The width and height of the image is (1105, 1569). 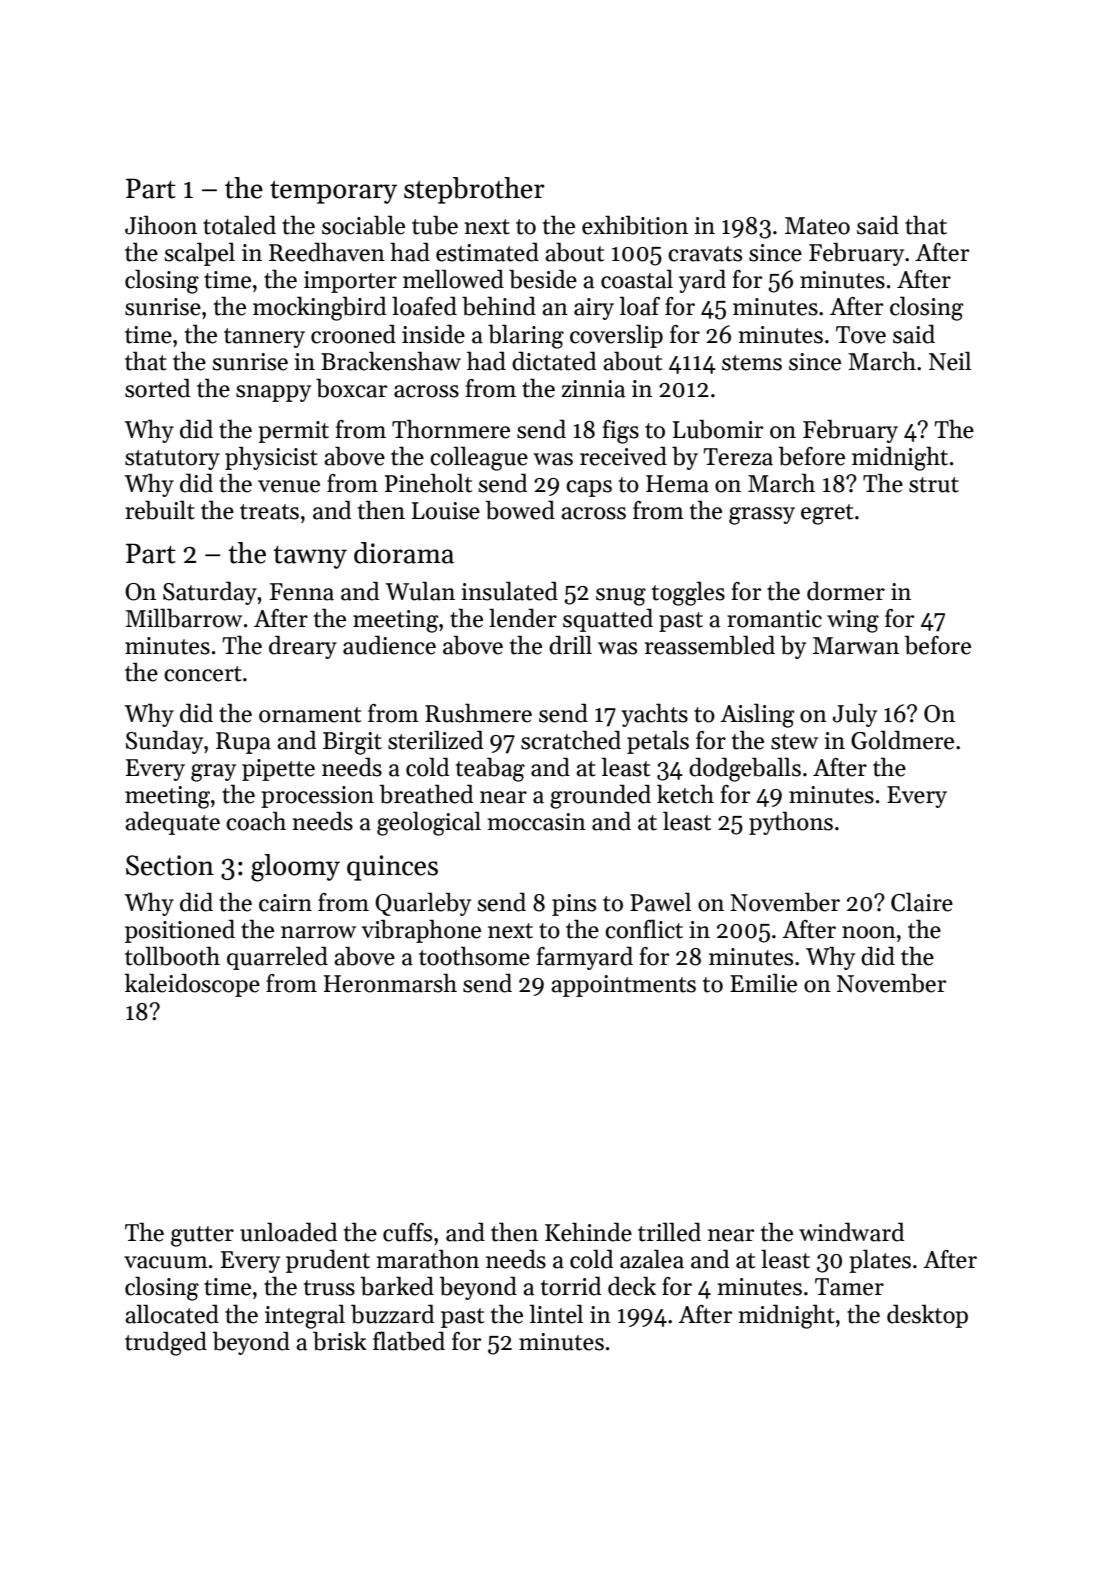 I want to click on Mateo, so click(x=817, y=226).
